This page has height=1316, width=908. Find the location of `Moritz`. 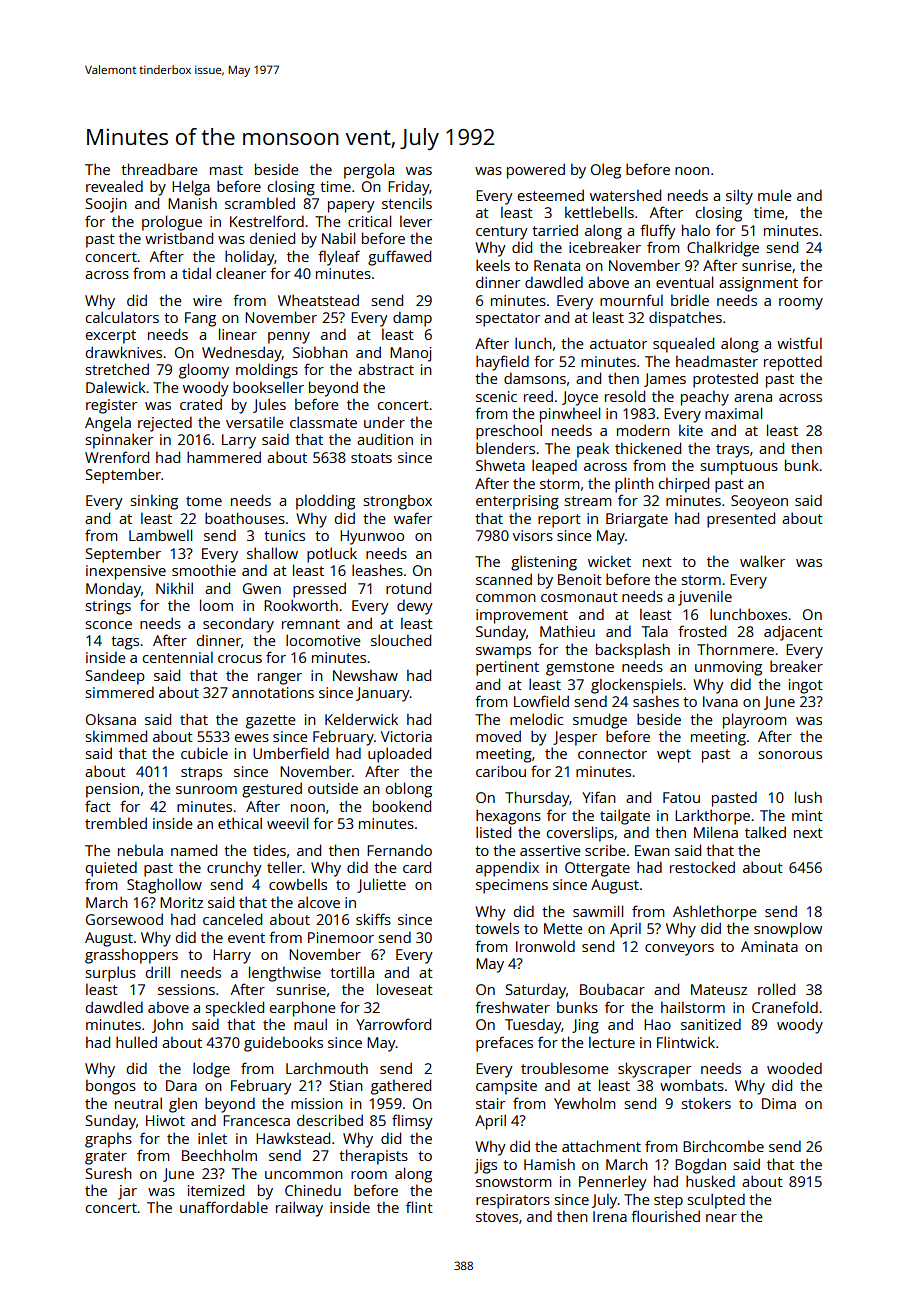

Moritz is located at coordinates (181, 902).
